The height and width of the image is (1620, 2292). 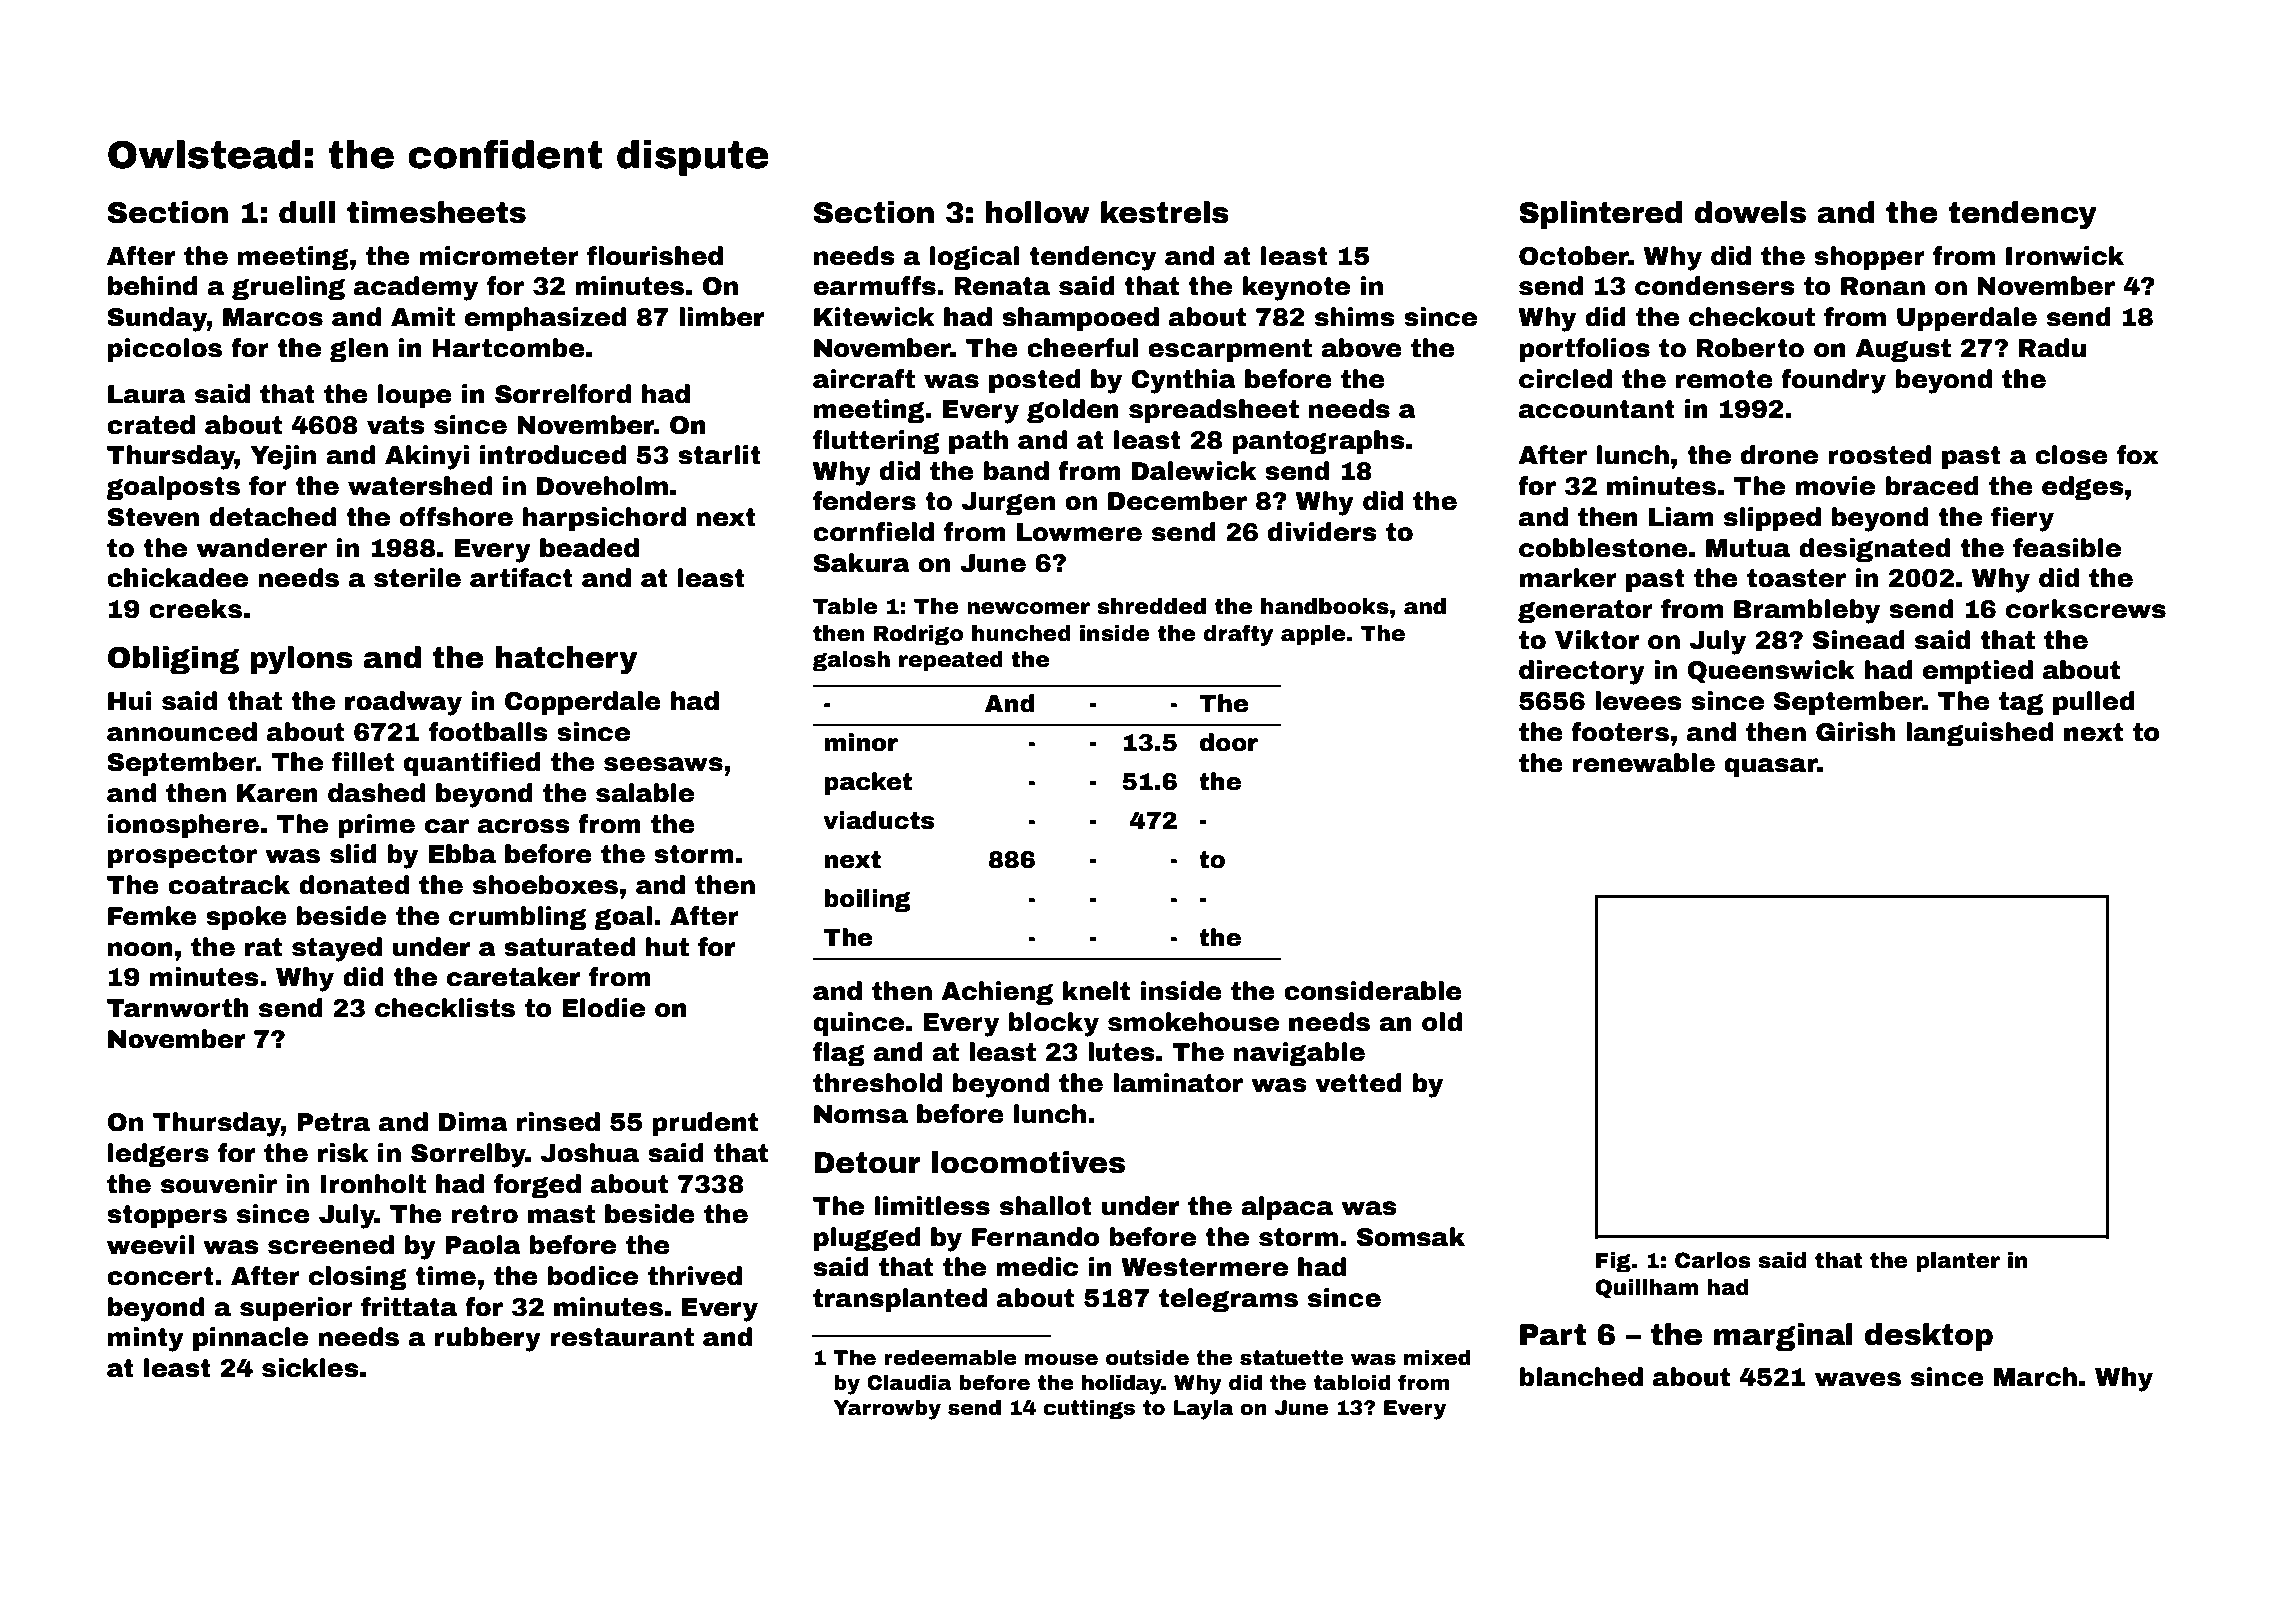 What do you see at coordinates (158, 1155) in the image?
I see `ledgers` at bounding box center [158, 1155].
